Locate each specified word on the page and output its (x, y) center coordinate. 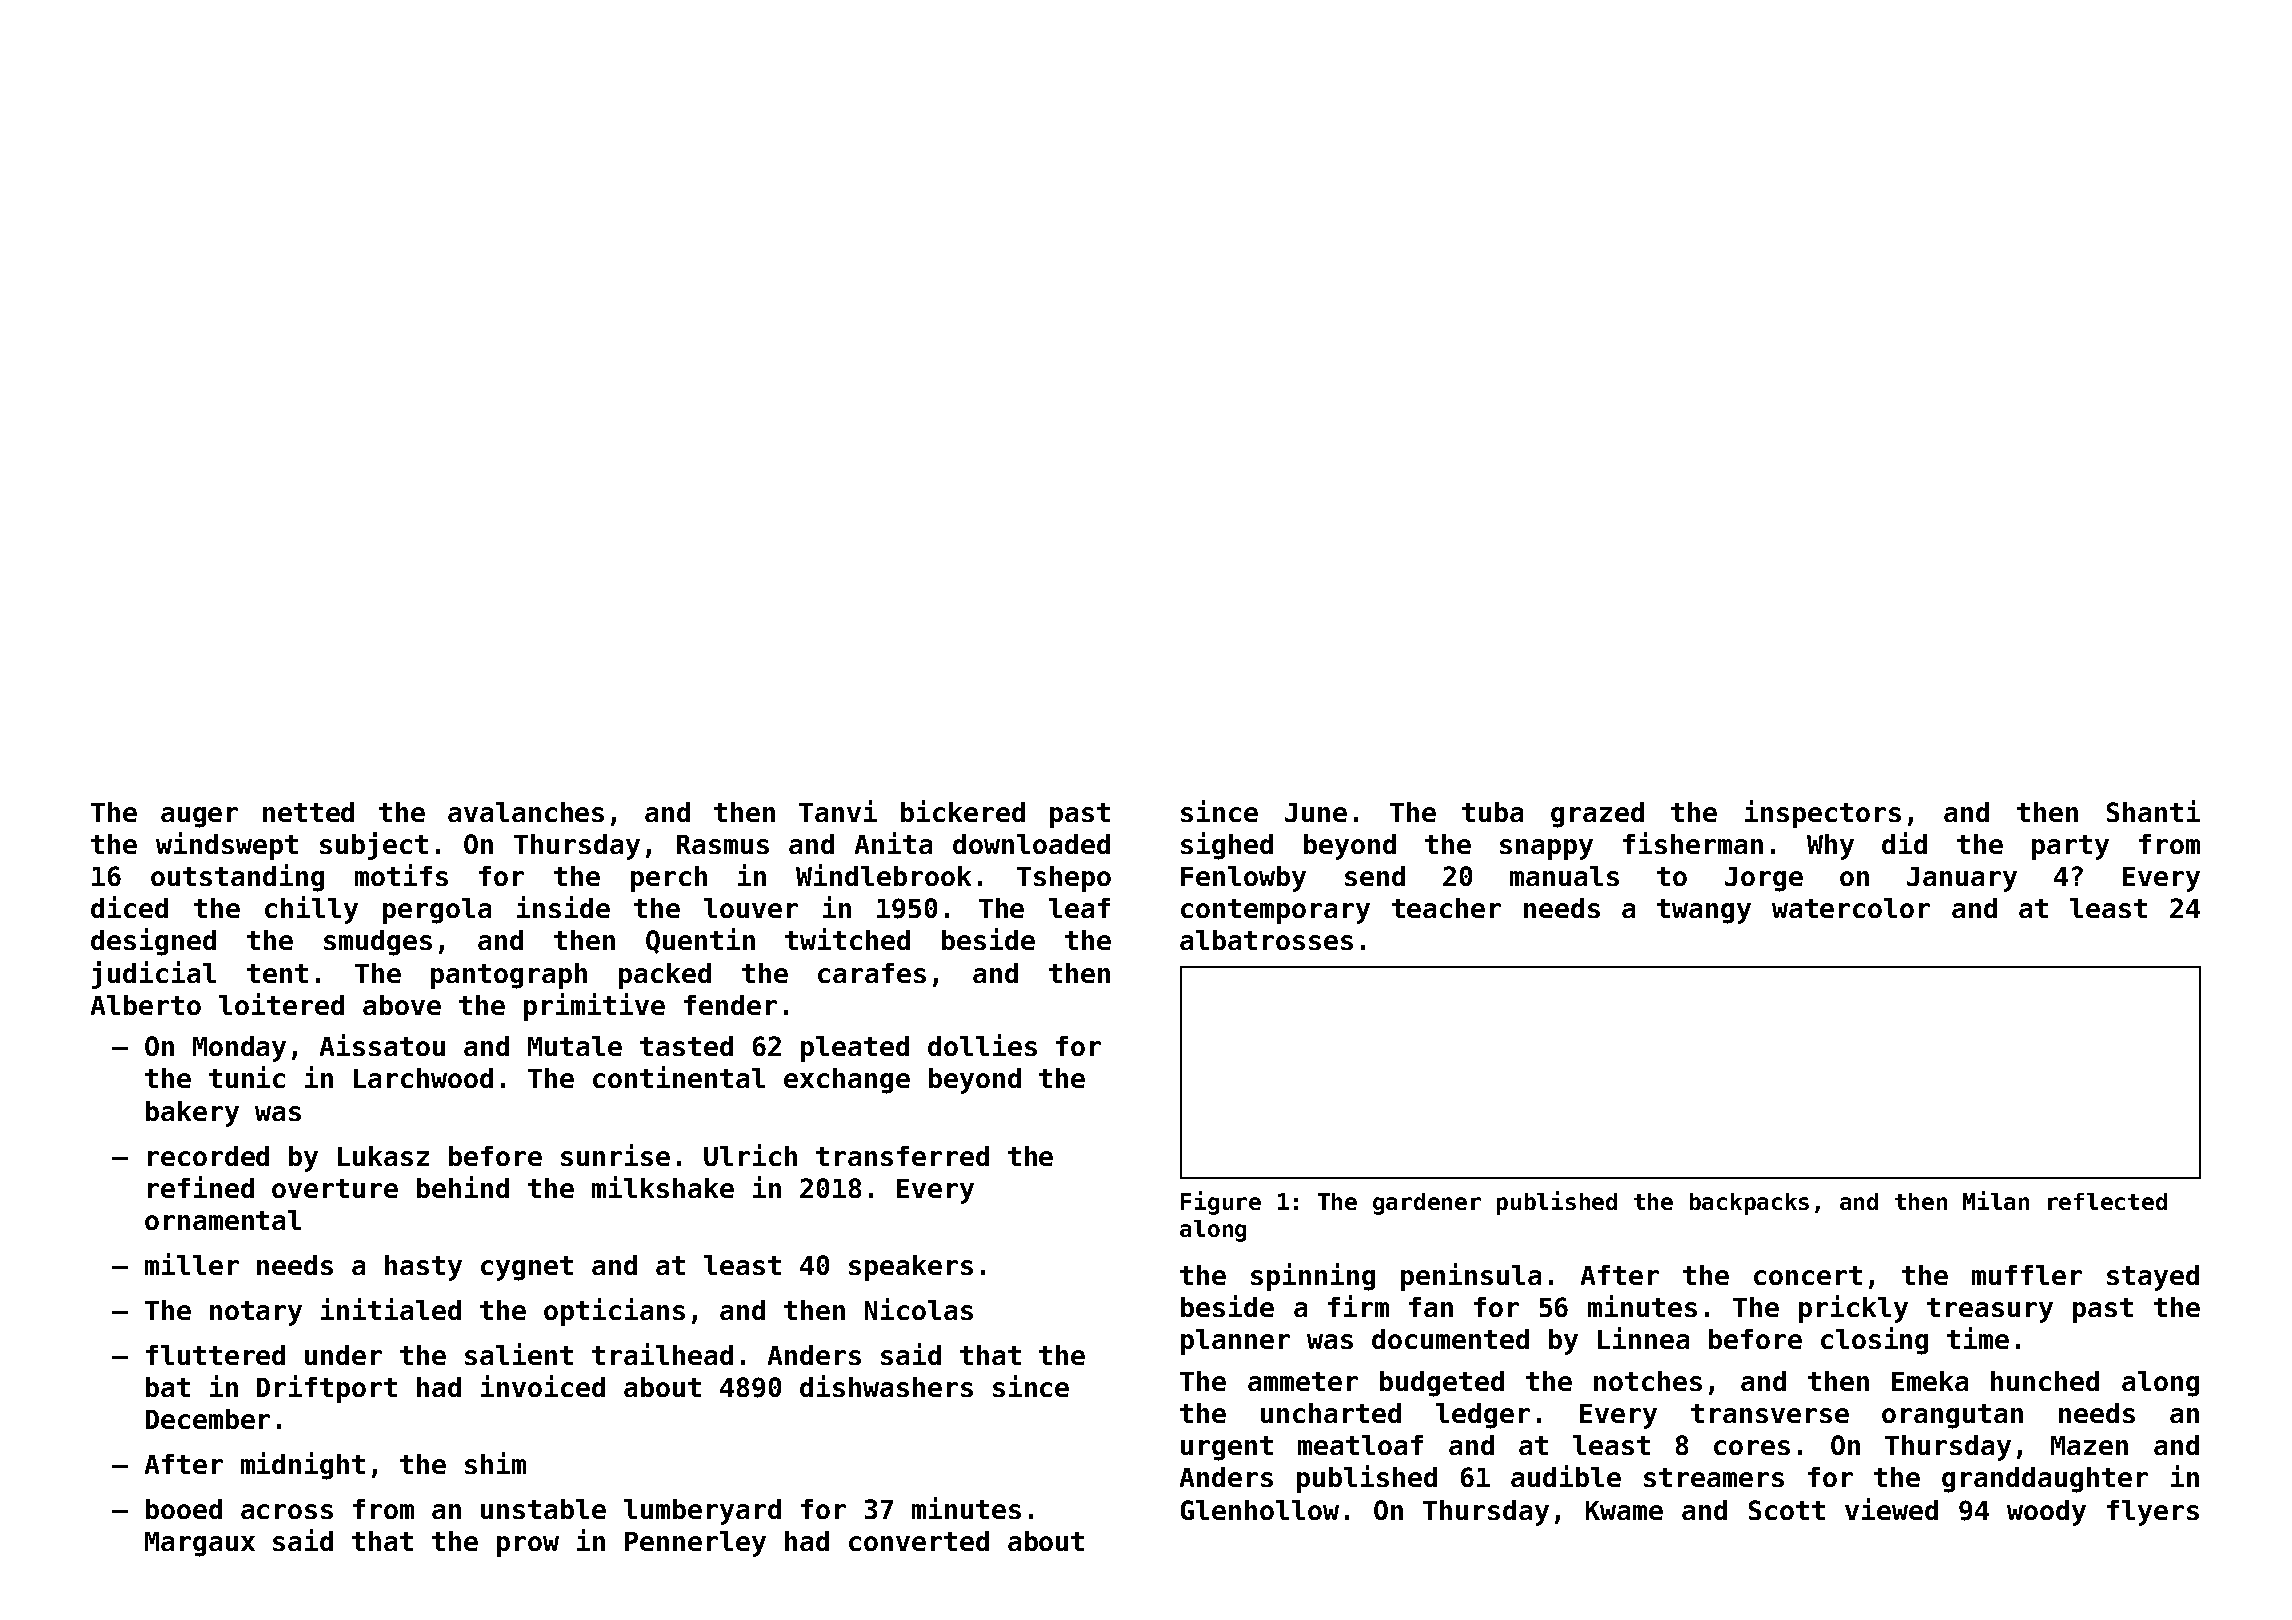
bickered (963, 811)
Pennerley (695, 1544)
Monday (239, 1049)
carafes (872, 973)
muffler (2027, 1275)
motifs (401, 875)
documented (1450, 1339)
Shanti (2153, 811)
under (343, 1355)
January (1962, 879)
